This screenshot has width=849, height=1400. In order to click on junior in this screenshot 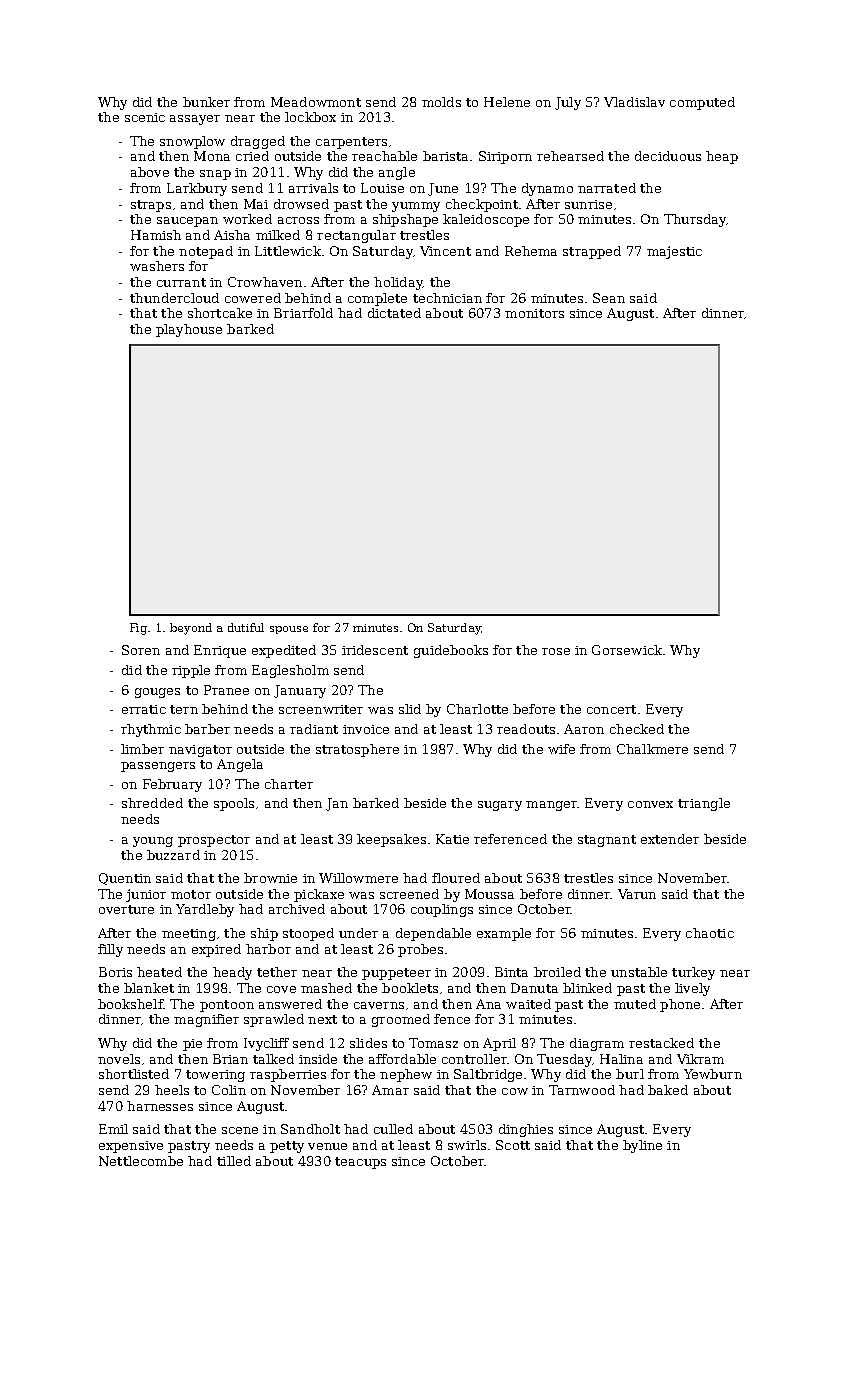, I will do `click(146, 895)`.
